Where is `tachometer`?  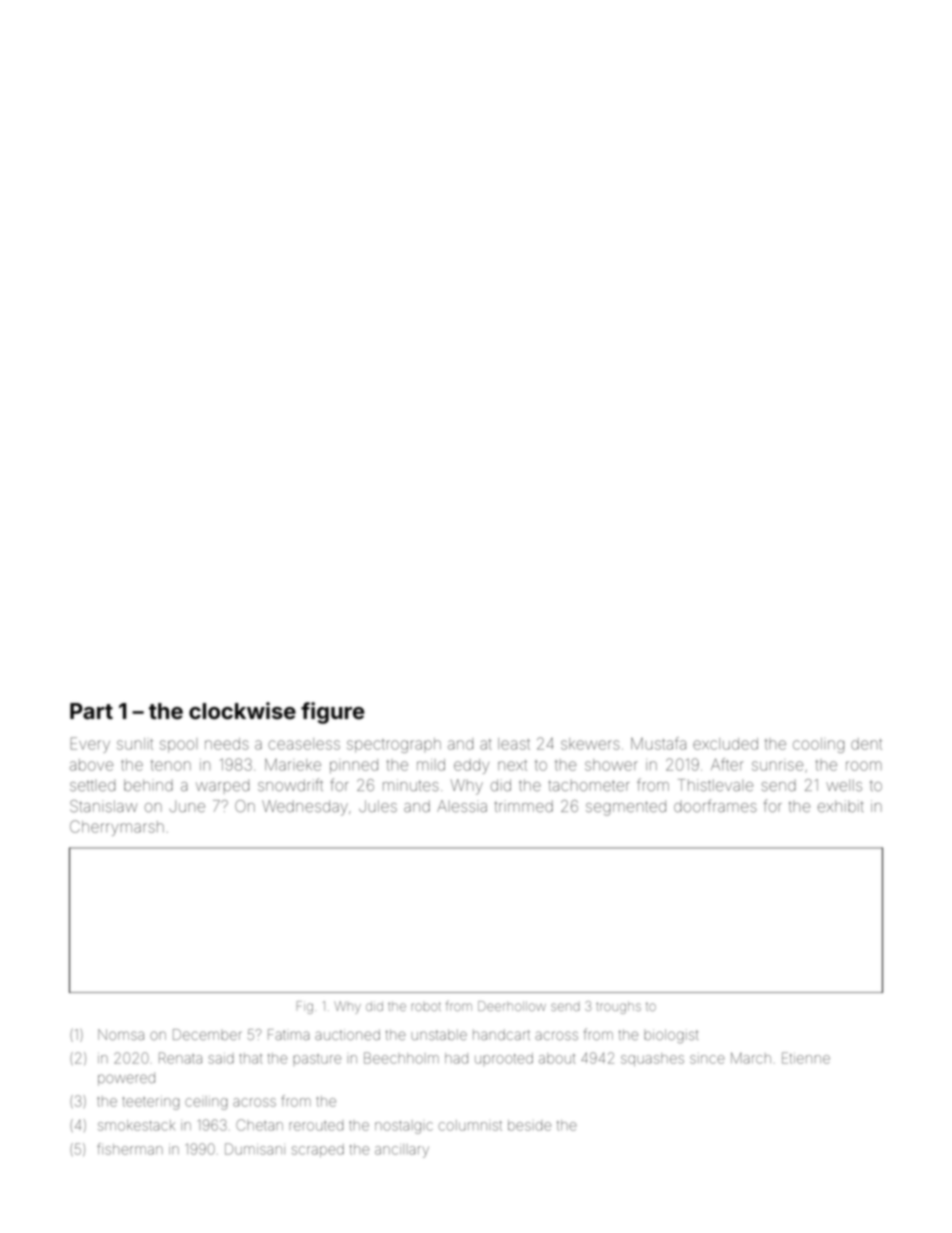
tachometer is located at coordinates (589, 785).
